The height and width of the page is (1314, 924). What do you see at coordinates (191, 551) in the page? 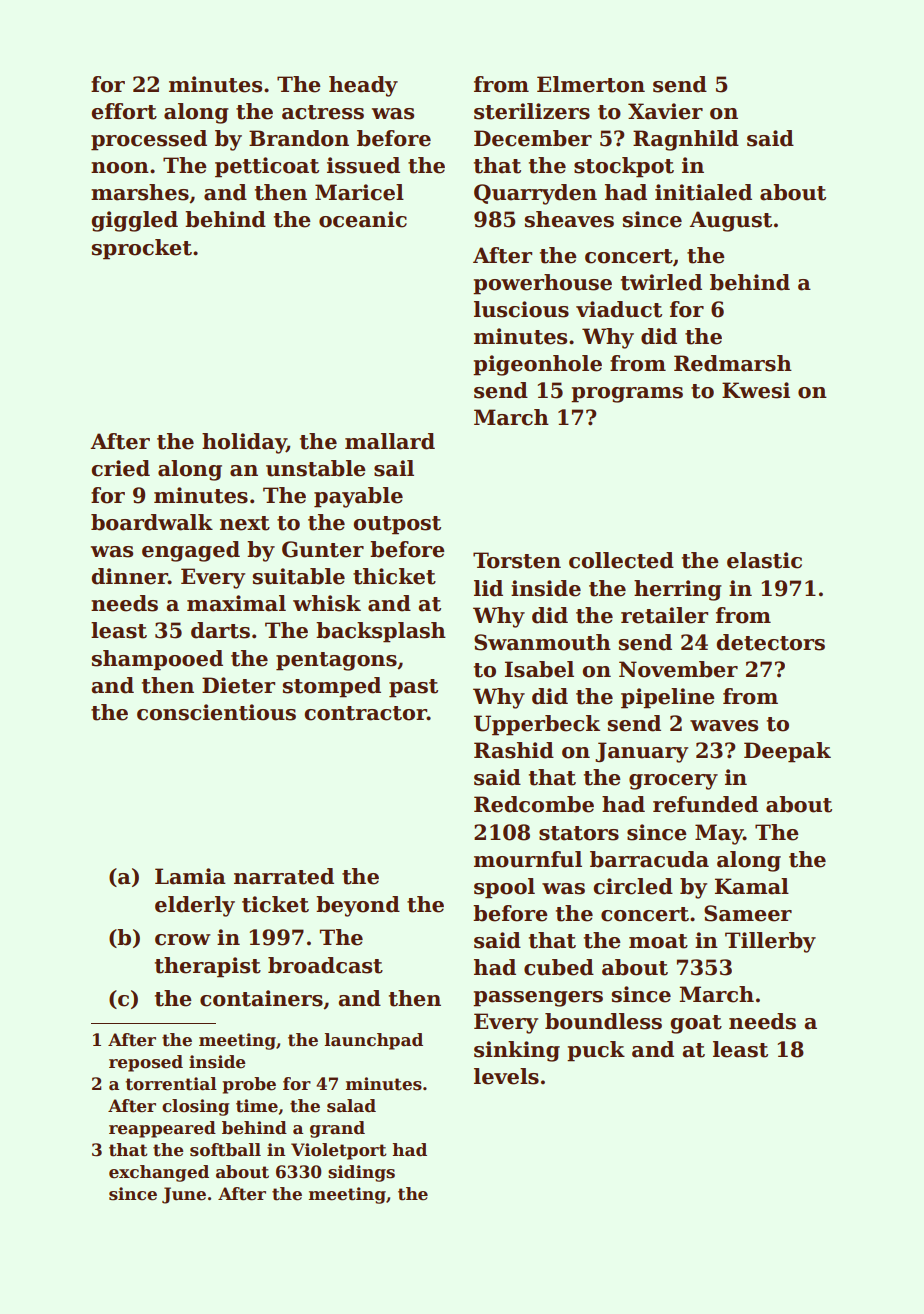
I see `engaged` at bounding box center [191, 551].
